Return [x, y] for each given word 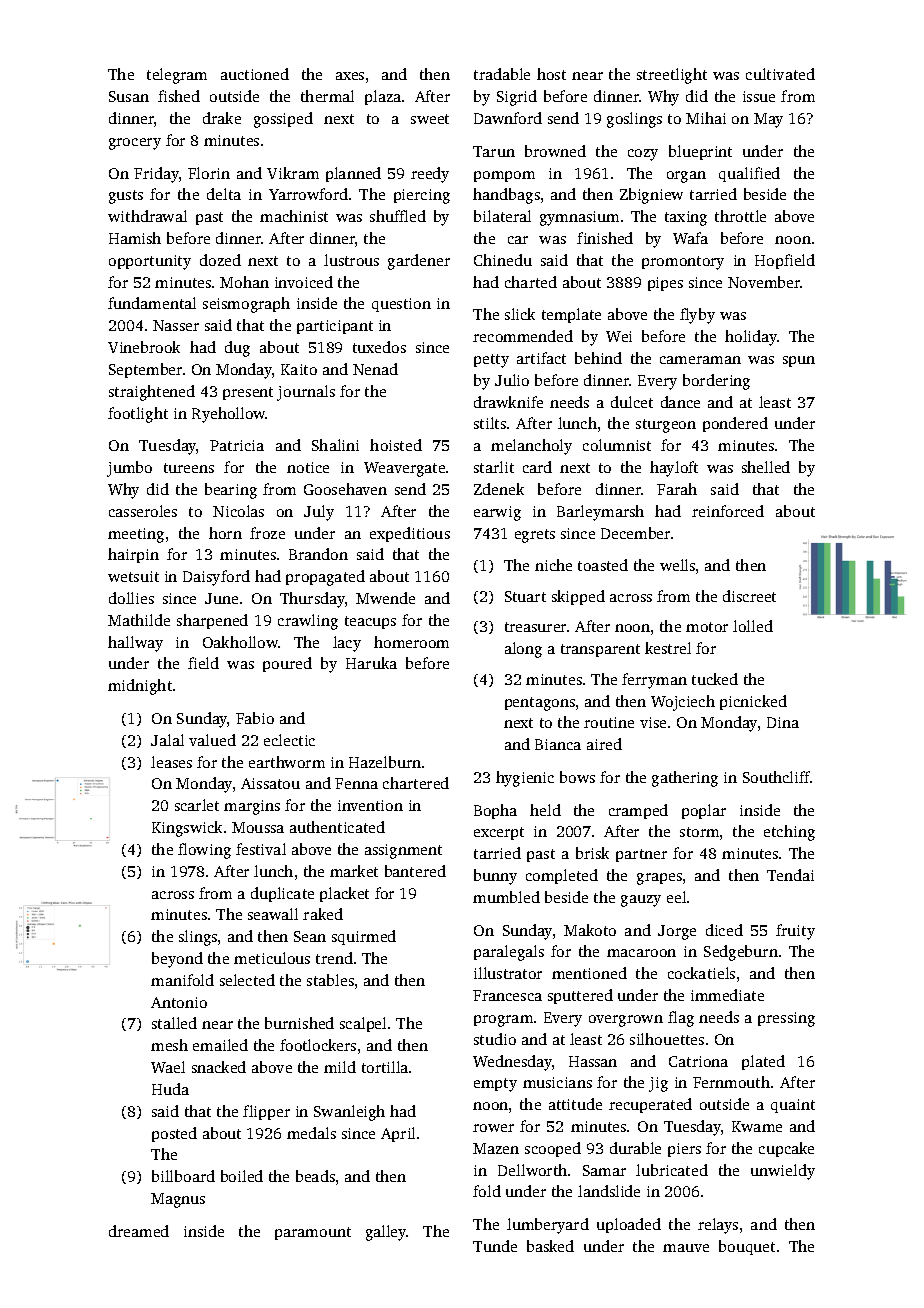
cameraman [700, 360]
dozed [220, 260]
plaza [383, 97]
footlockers [318, 1045]
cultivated [780, 74]
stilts [490, 423]
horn [225, 533]
